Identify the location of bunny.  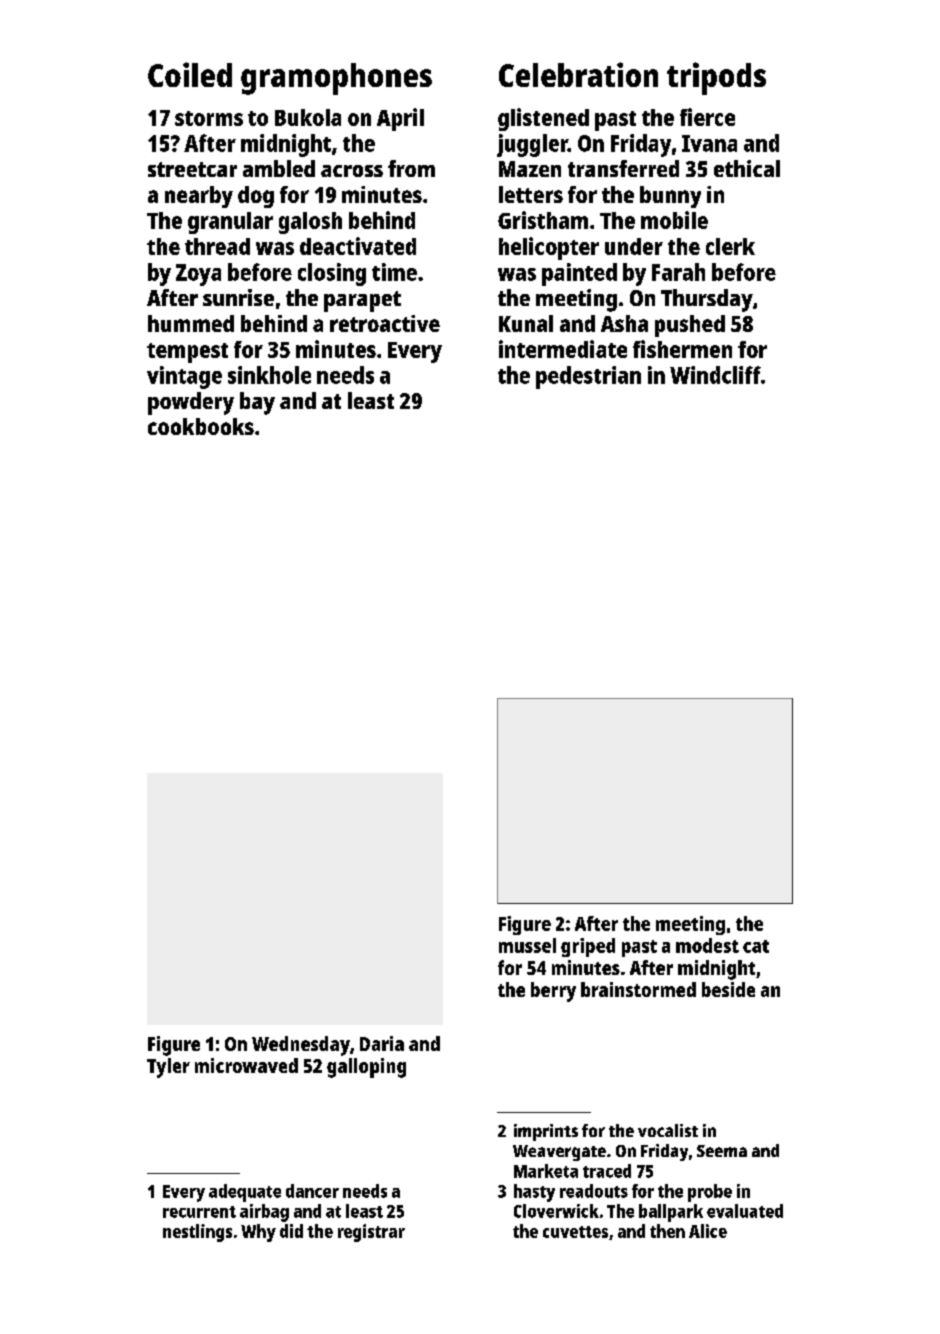
(670, 197).
